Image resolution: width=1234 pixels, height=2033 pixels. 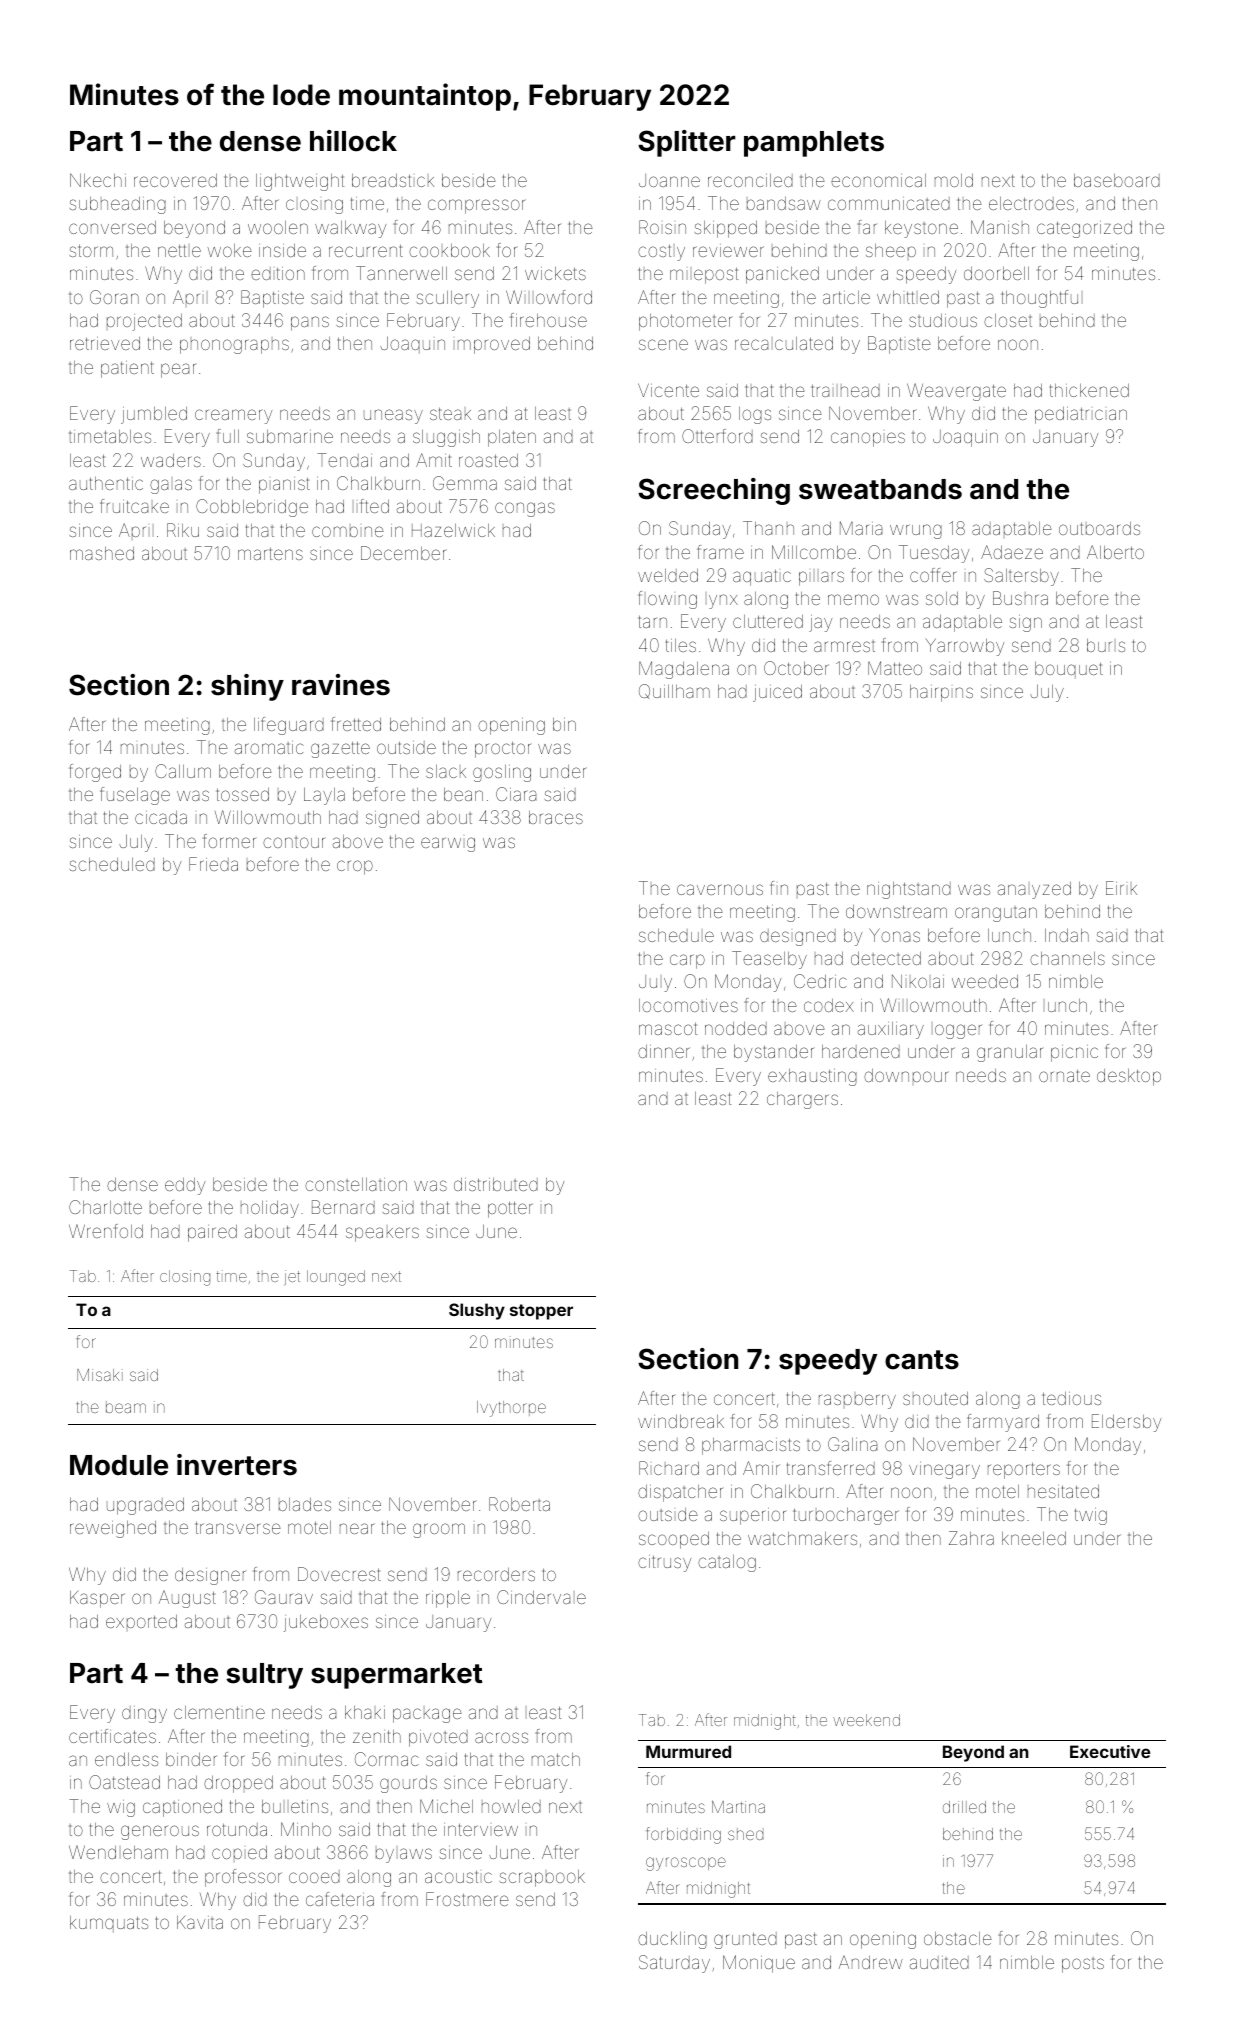 I want to click on weekend, so click(x=866, y=1720).
